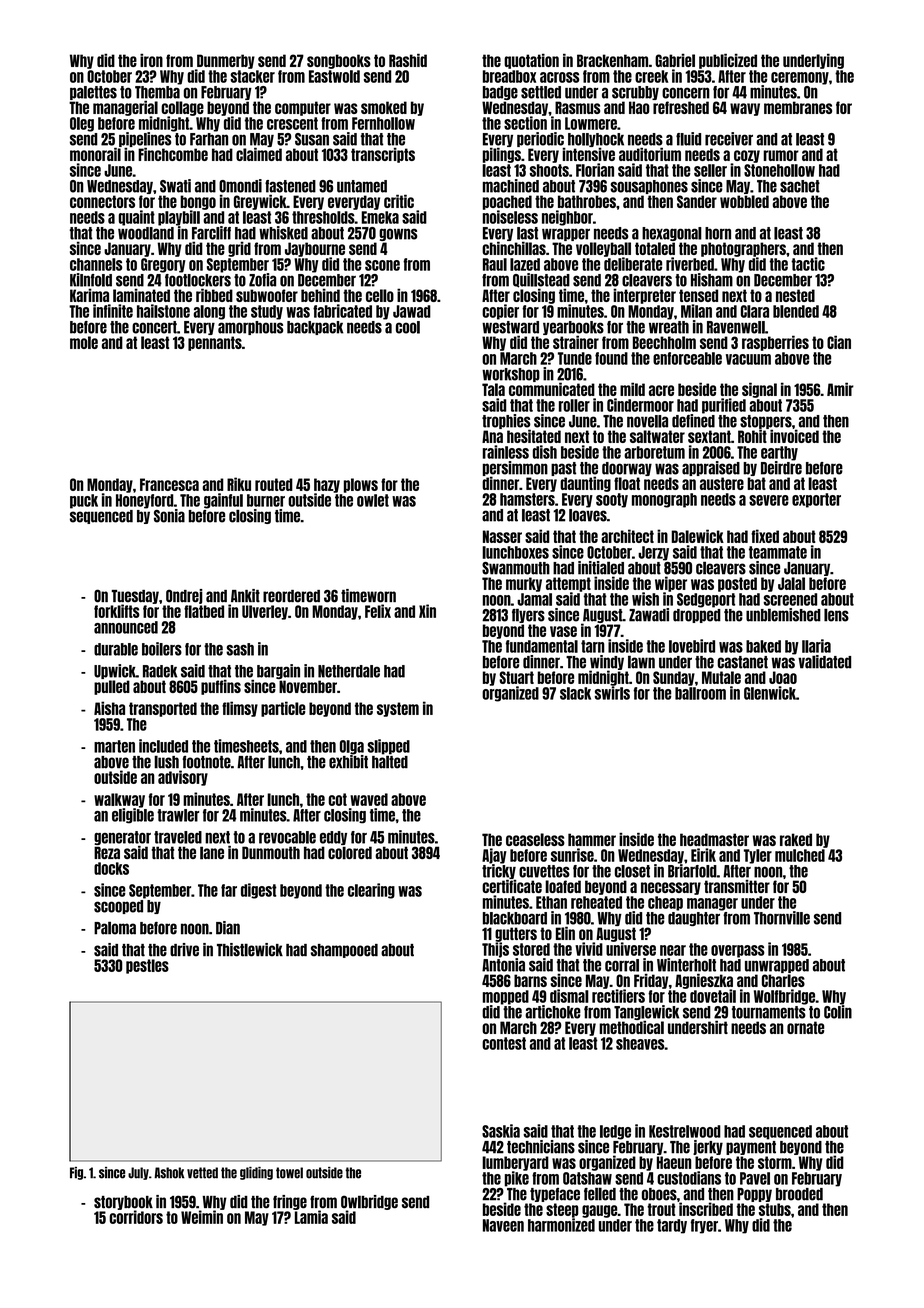 The image size is (924, 1308). I want to click on invoiced, so click(794, 436).
